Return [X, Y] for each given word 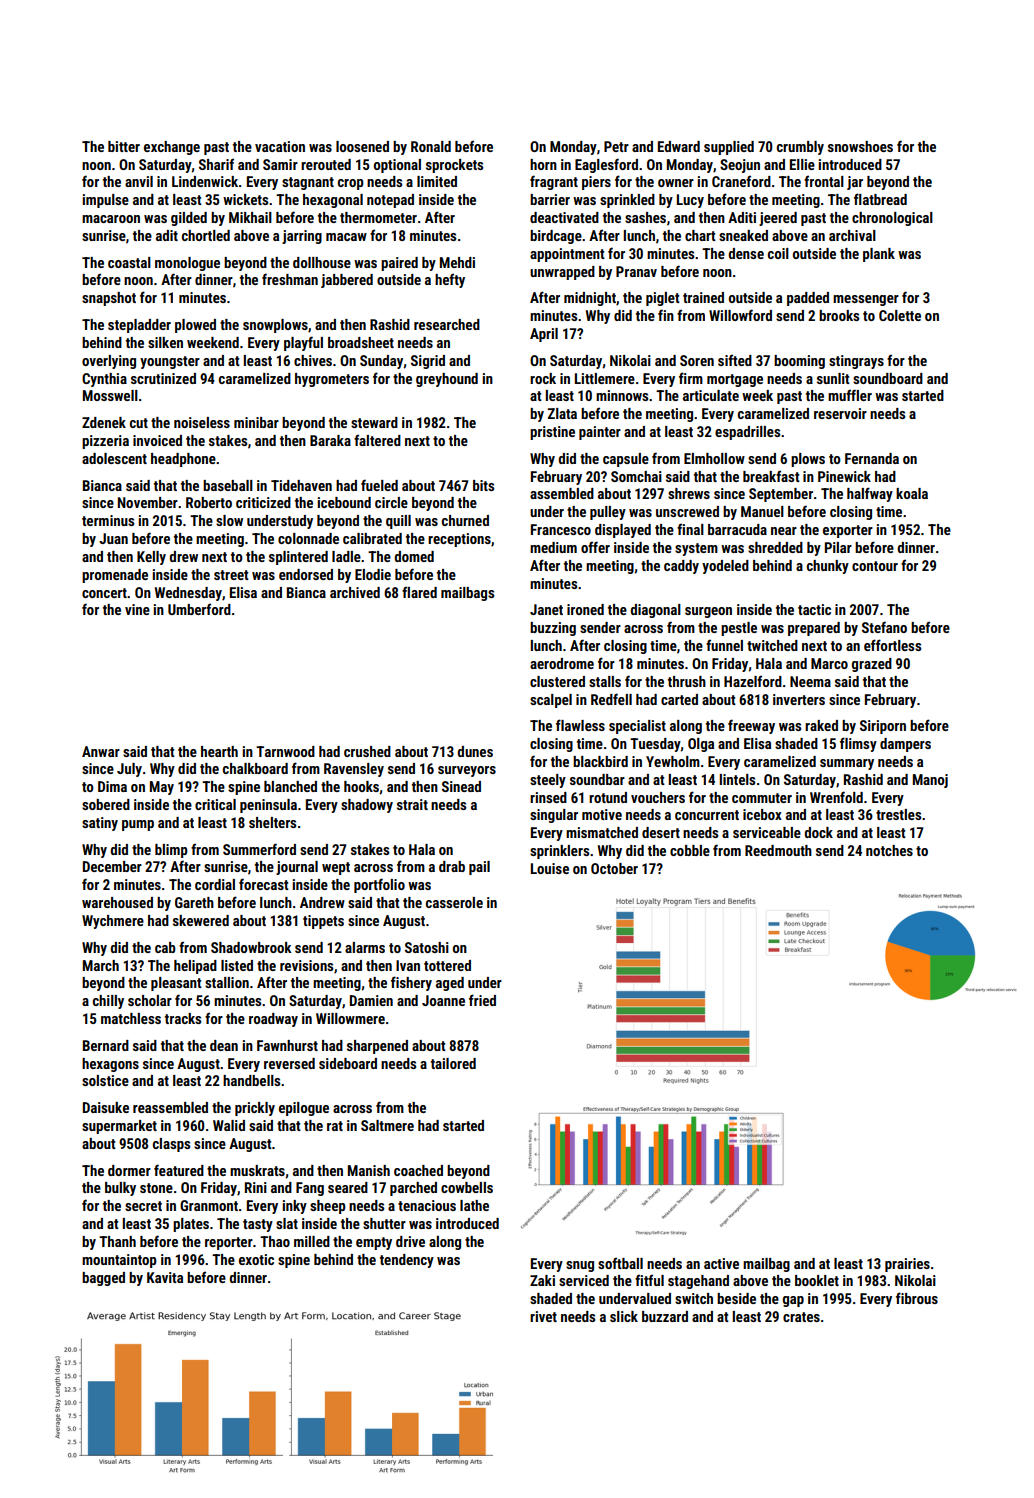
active [721, 1263]
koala [912, 493]
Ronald [431, 146]
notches [889, 850]
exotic [256, 1259]
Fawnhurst [287, 1045]
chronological [892, 219]
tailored [453, 1063]
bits [484, 485]
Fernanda [872, 458]
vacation [280, 146]
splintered [298, 558]
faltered [377, 440]
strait [412, 804]
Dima [112, 786]
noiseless [202, 422]
